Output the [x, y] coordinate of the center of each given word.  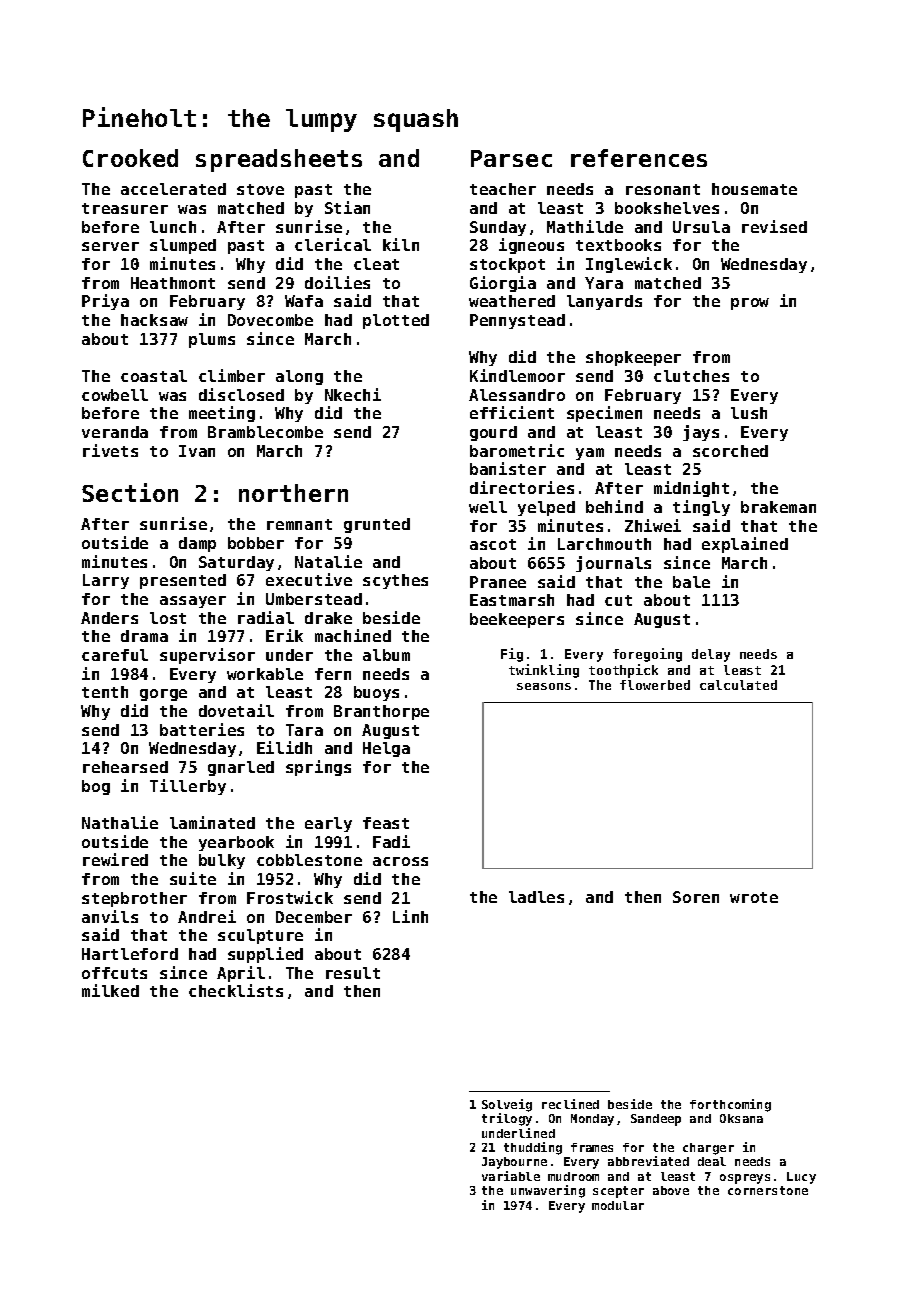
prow [750, 304]
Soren [696, 897]
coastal [154, 376]
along [299, 377]
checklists [236, 990]
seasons [544, 686]
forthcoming [730, 1105]
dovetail [236, 710]
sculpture [260, 936]
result [353, 973]
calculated [738, 685]
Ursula [701, 227]
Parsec [511, 158]
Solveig [507, 1105]
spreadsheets [279, 160]
